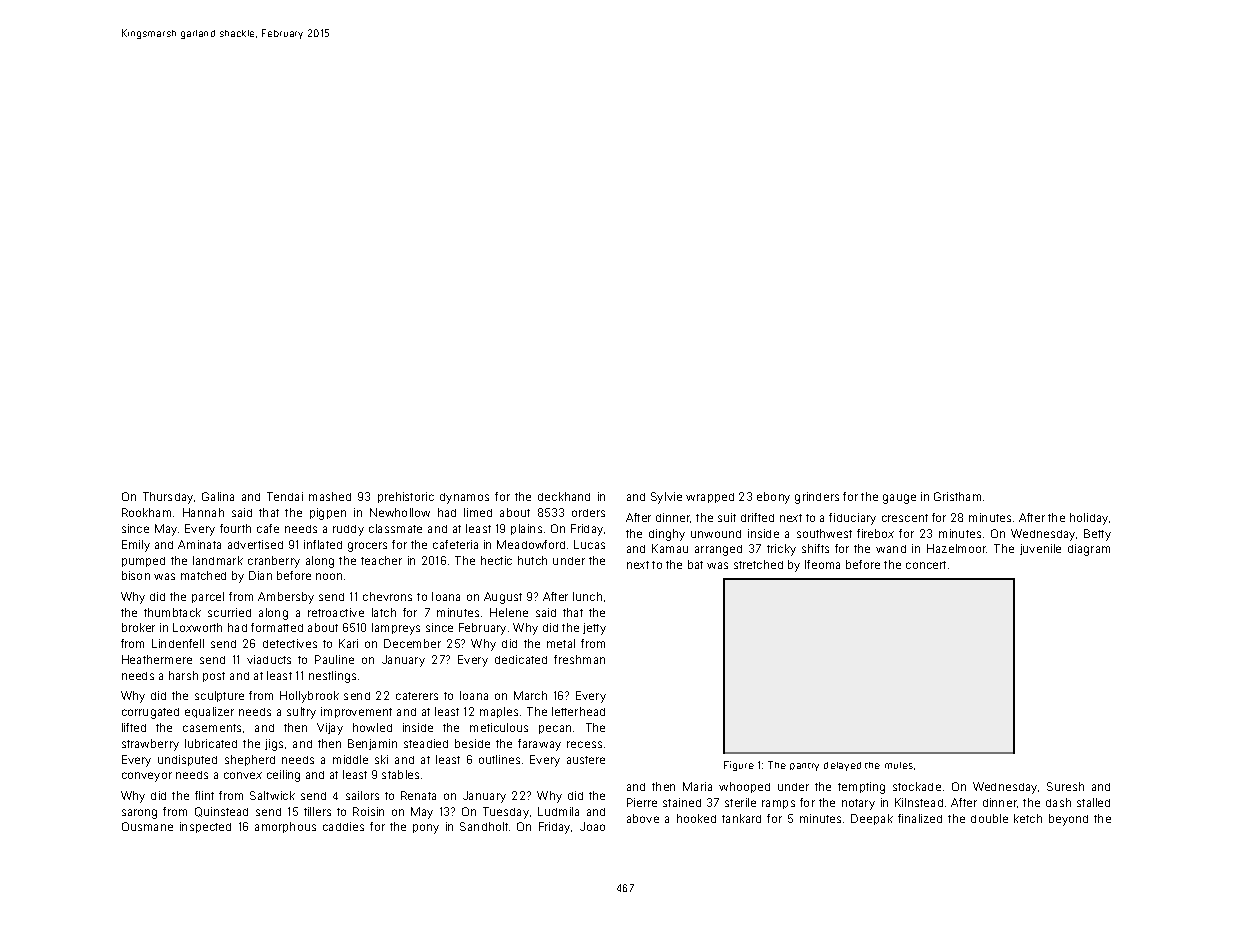  I want to click on deckhand, so click(564, 496).
